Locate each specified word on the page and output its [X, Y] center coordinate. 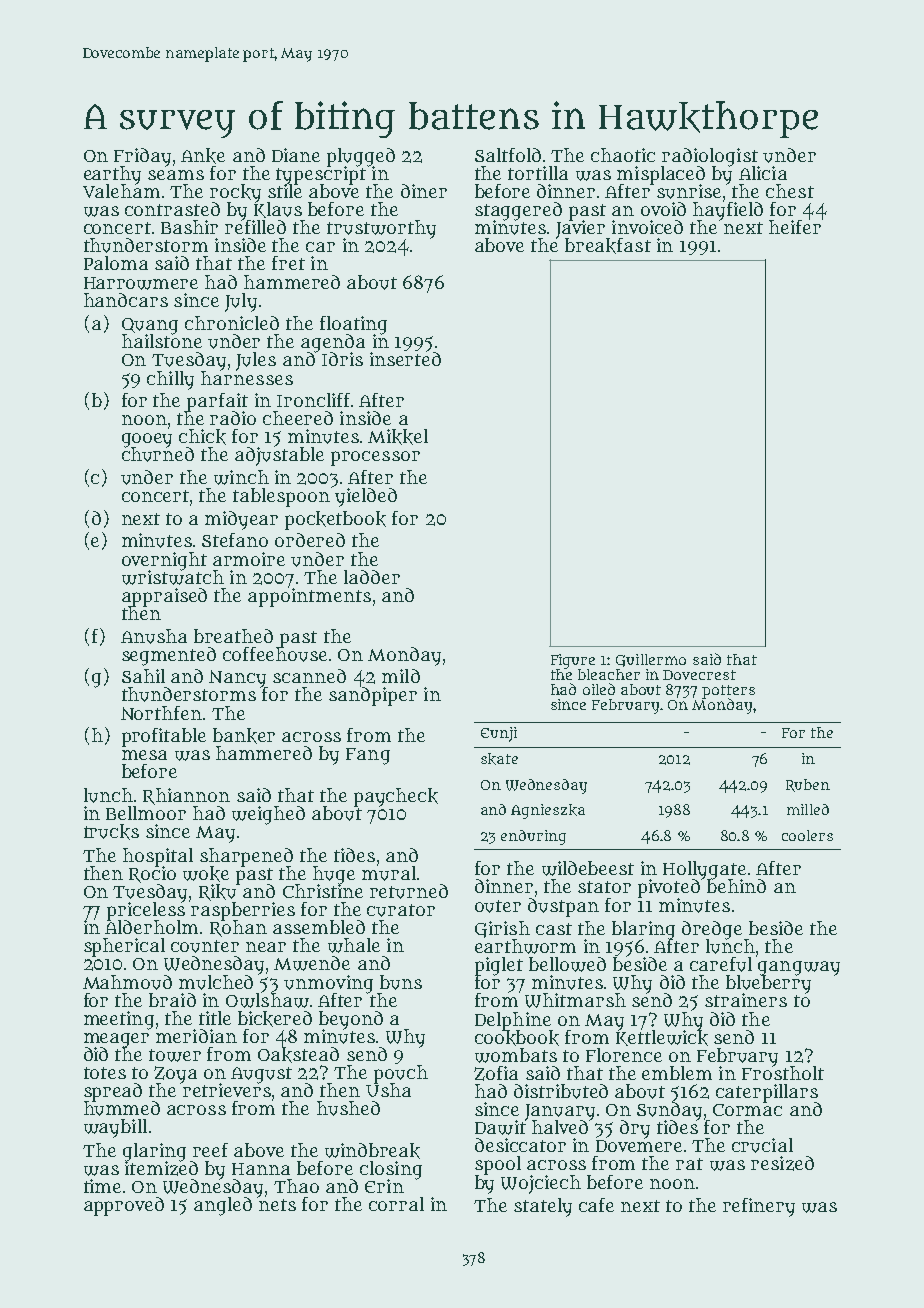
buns [401, 982]
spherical [124, 947]
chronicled [232, 323]
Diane [296, 155]
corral [396, 1204]
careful [721, 964]
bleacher [609, 674]
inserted [405, 359]
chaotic [623, 155]
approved [124, 1206]
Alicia [763, 173]
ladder [372, 577]
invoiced [647, 227]
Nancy [237, 678]
